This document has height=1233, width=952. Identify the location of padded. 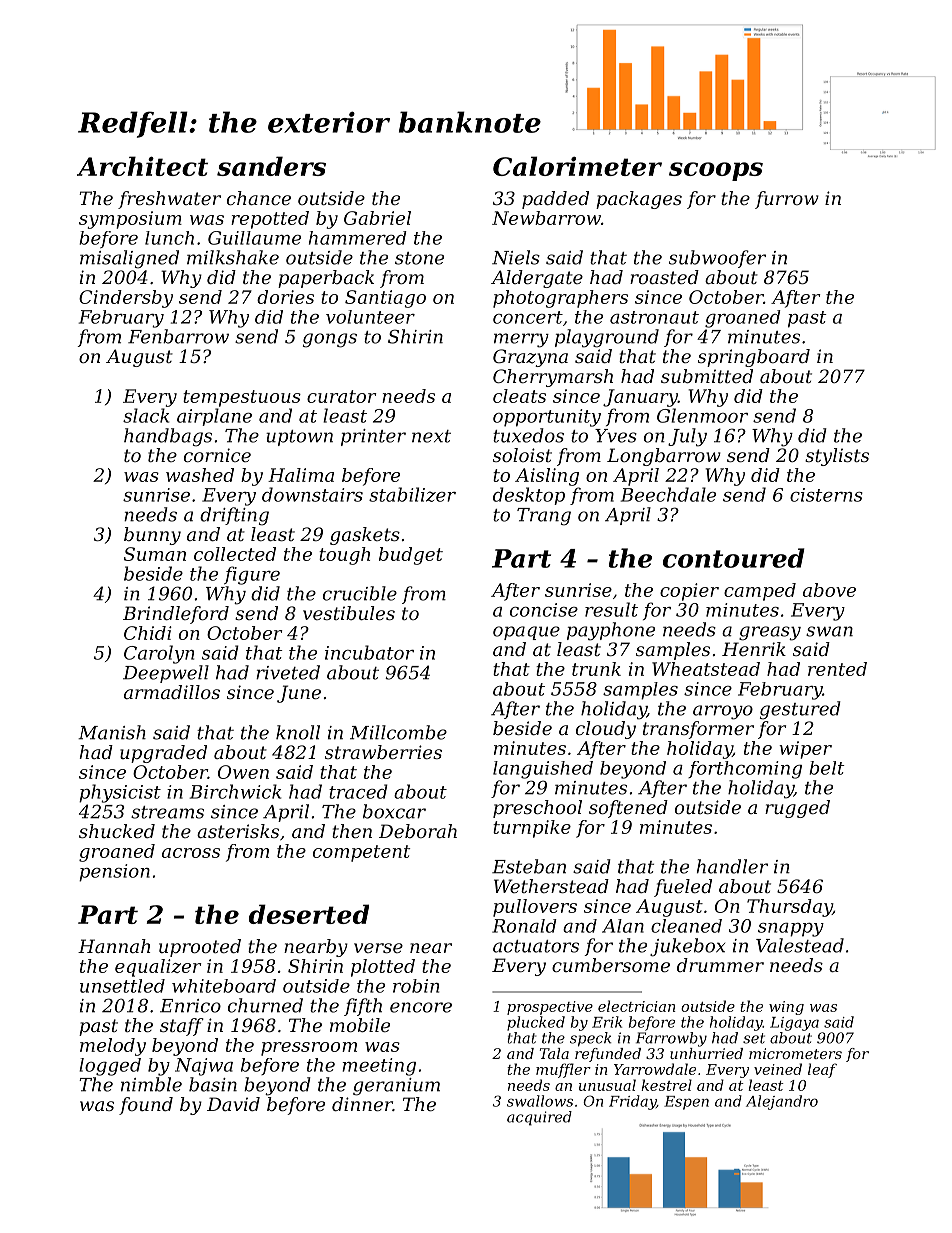
(555, 200).
